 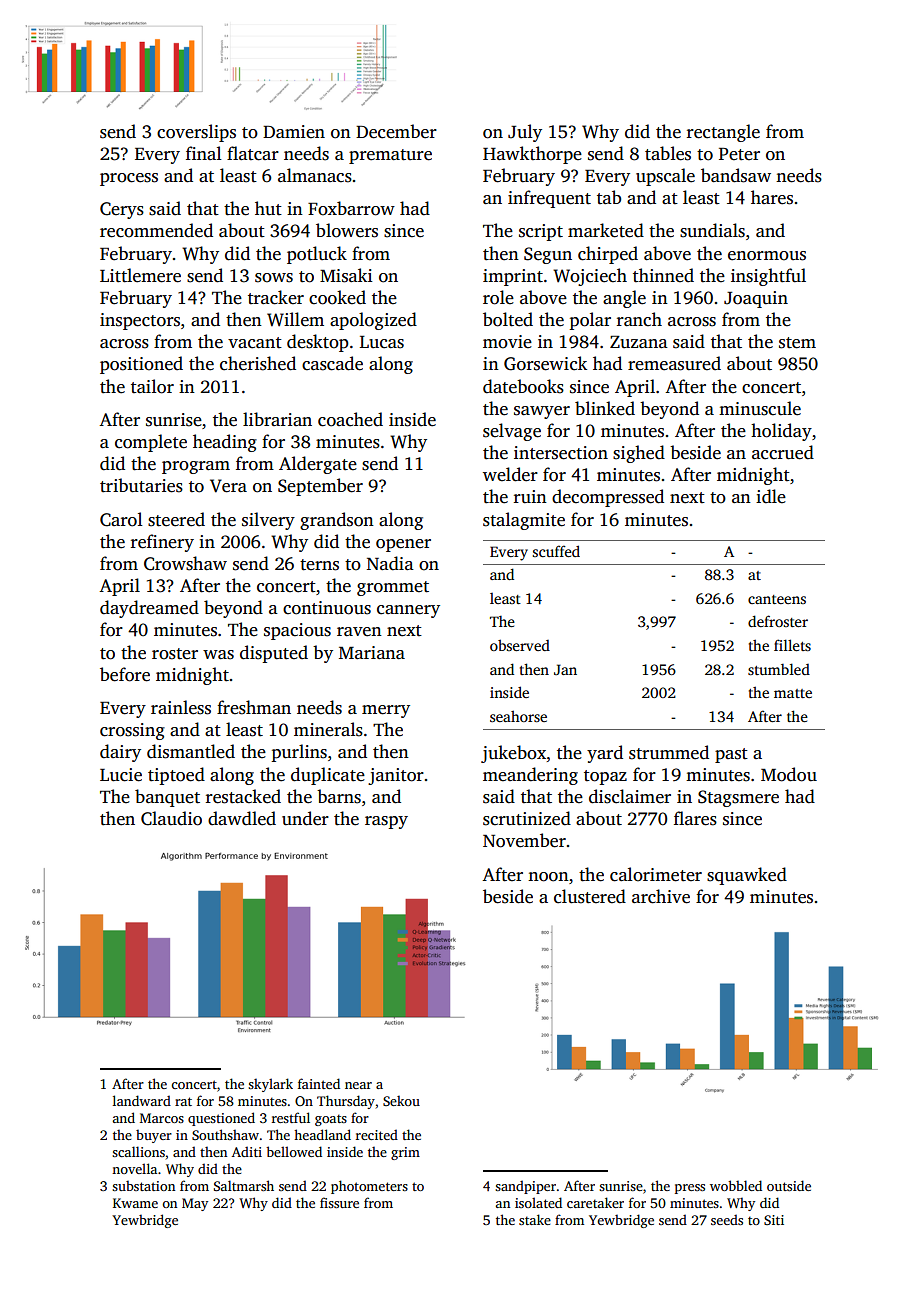 What do you see at coordinates (244, 1185) in the image?
I see `Saltmarsh` at bounding box center [244, 1185].
